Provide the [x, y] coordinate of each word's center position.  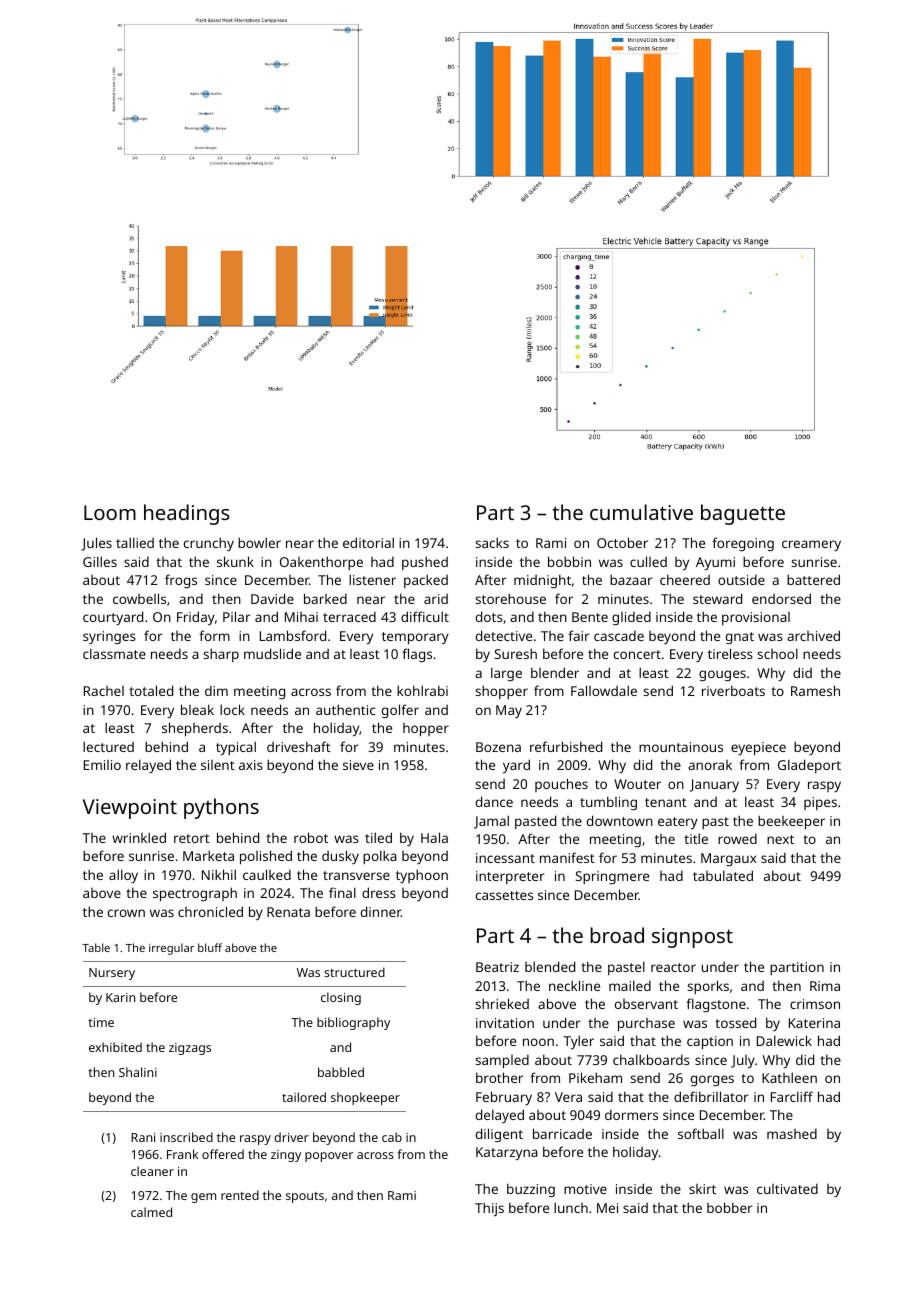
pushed [425, 563]
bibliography [353, 1023]
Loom [110, 512]
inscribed [186, 1137]
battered [813, 579]
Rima [825, 986]
